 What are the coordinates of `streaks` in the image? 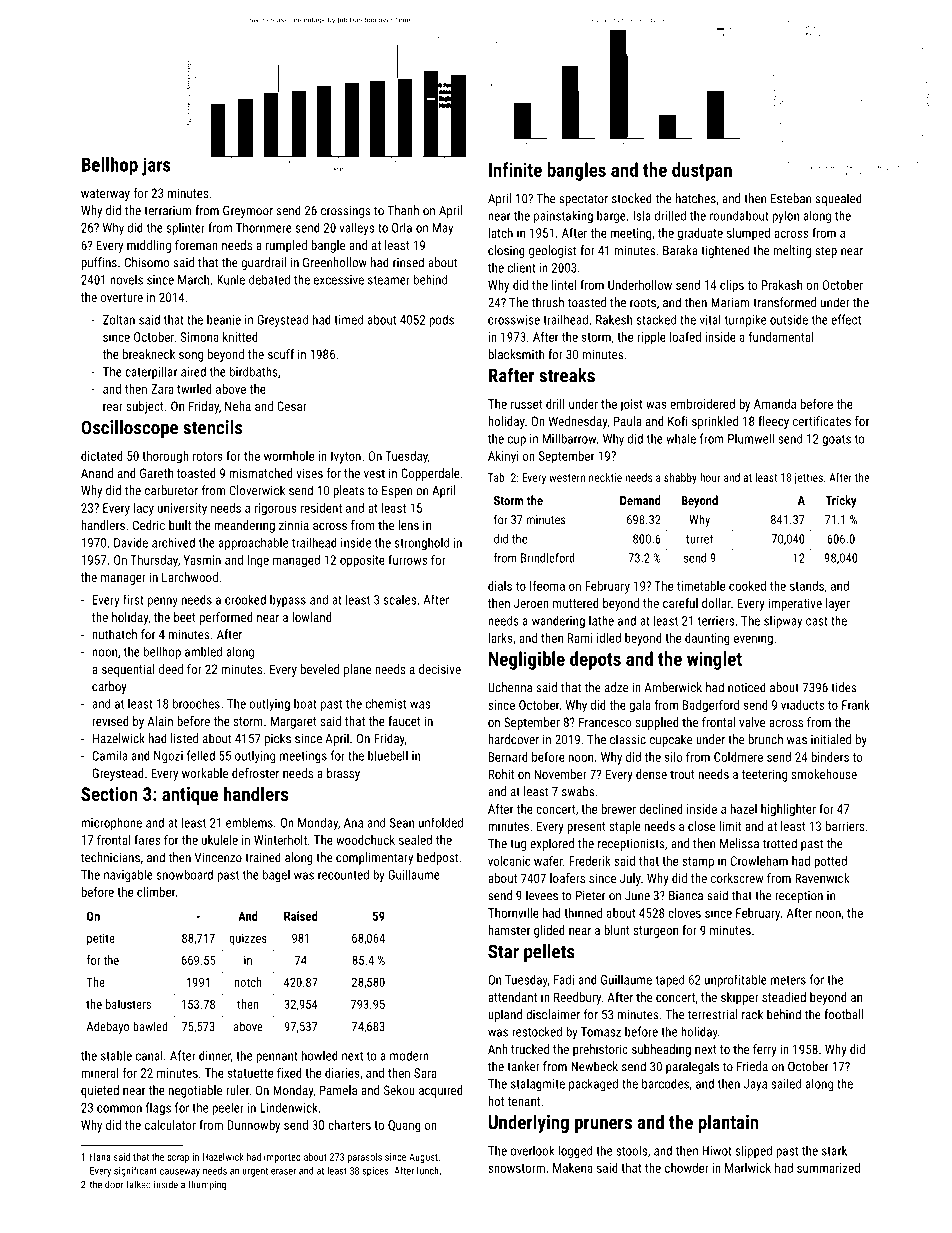 It's located at (567, 375).
